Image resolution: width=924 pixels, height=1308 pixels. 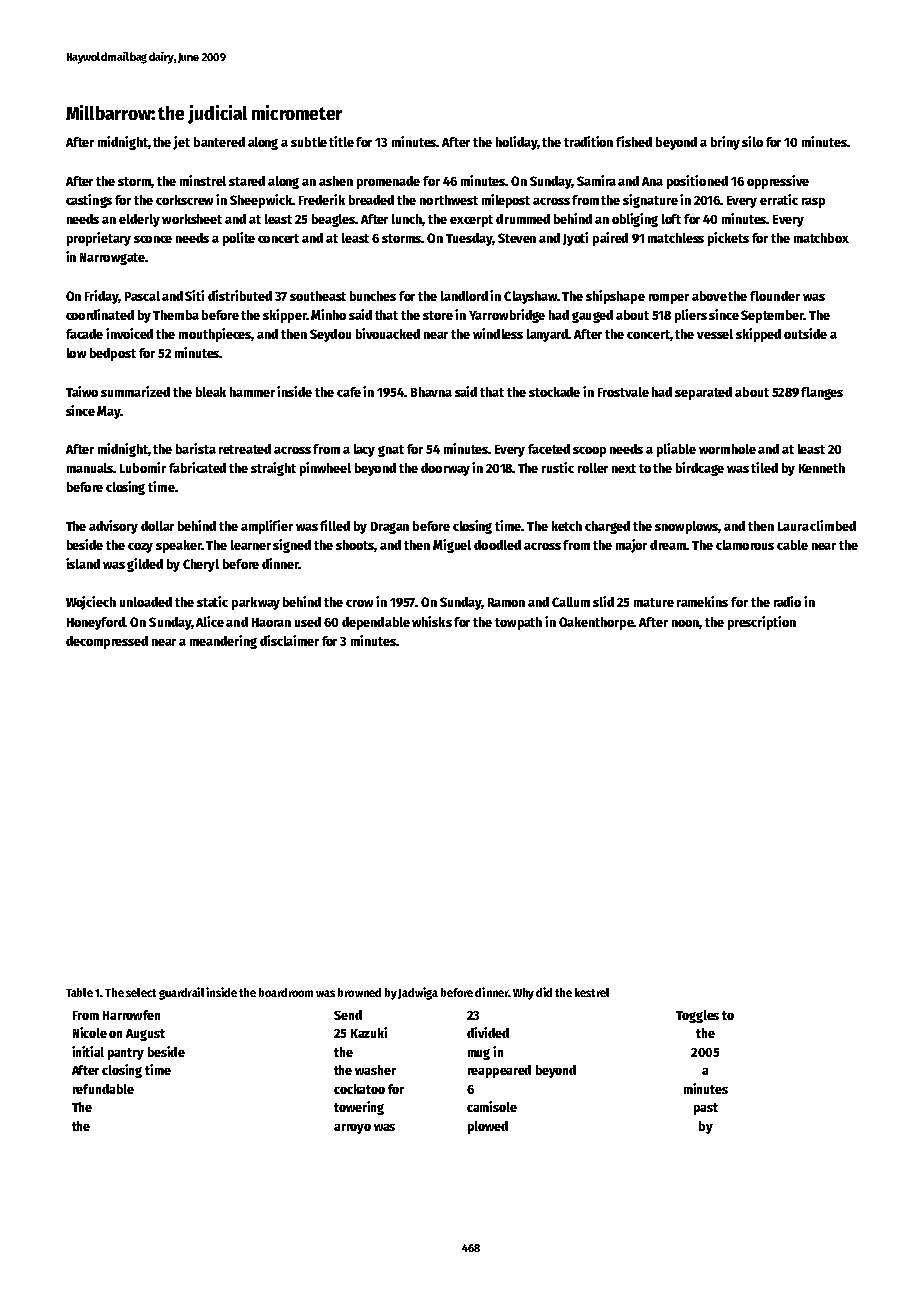 What do you see at coordinates (596, 623) in the screenshot?
I see `Oakenthorpe` at bounding box center [596, 623].
